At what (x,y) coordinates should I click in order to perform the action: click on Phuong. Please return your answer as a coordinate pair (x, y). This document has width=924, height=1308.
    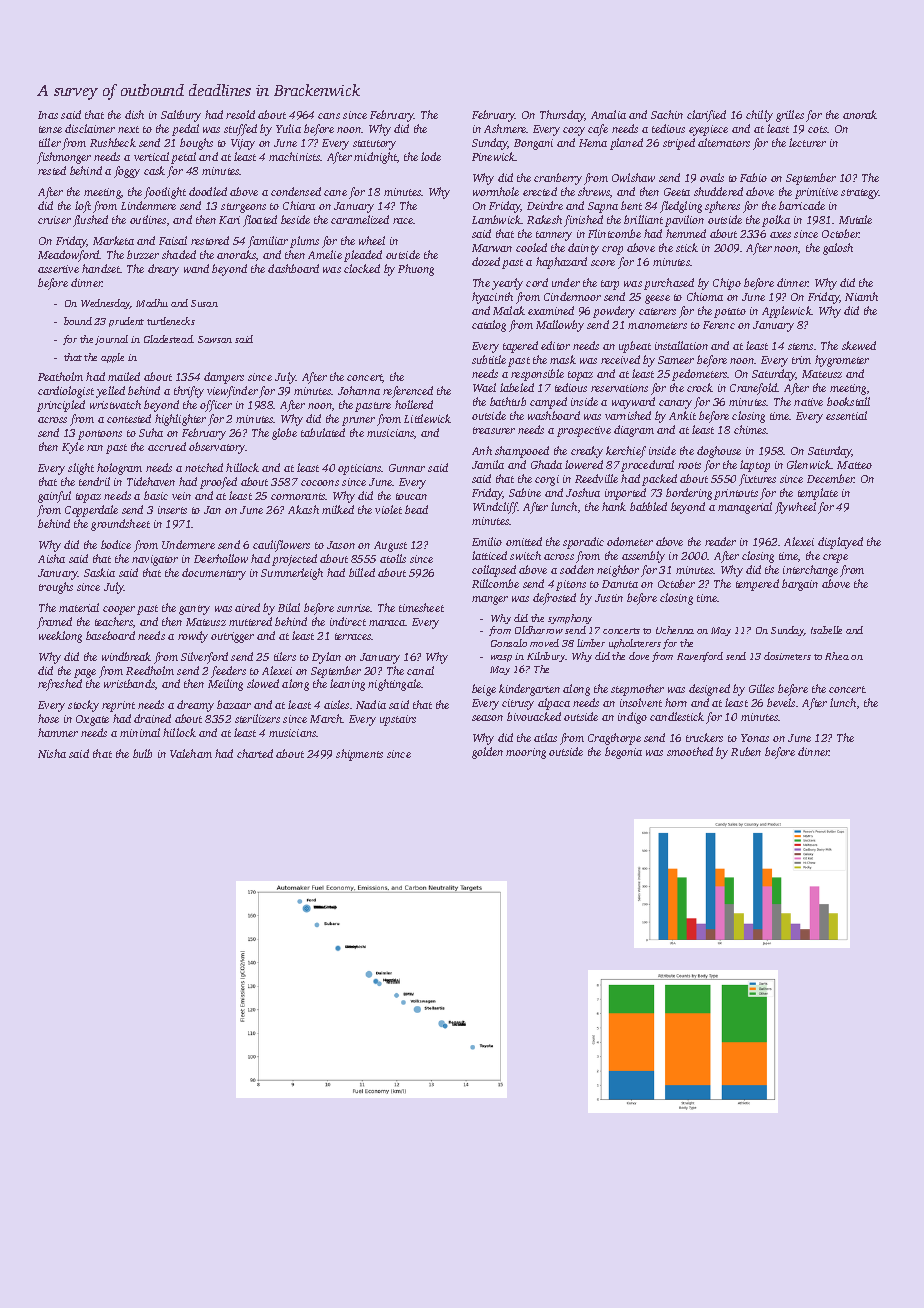
    Looking at the image, I should click on (416, 270).
